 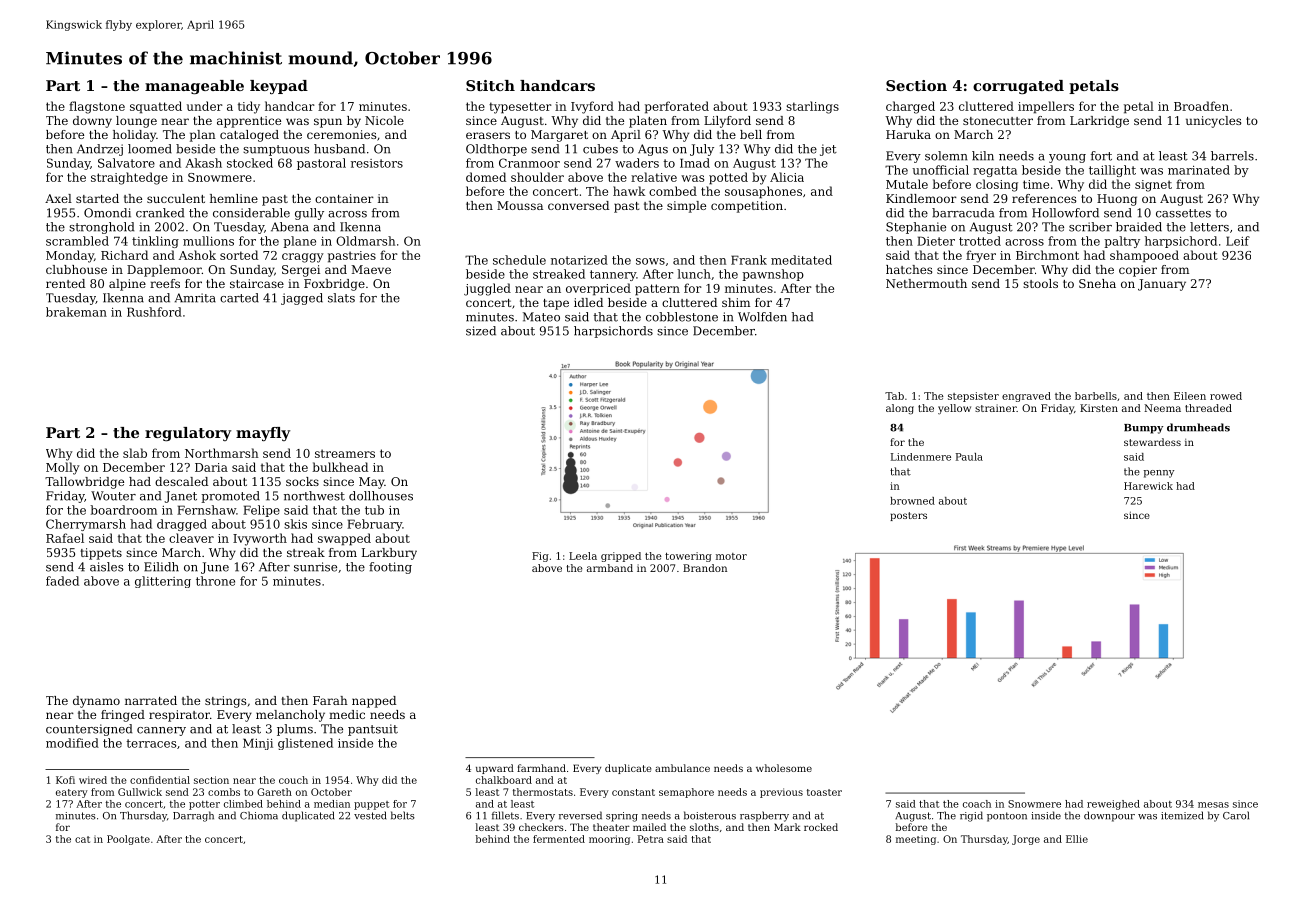 What do you see at coordinates (592, 107) in the image?
I see `Ivyford` at bounding box center [592, 107].
